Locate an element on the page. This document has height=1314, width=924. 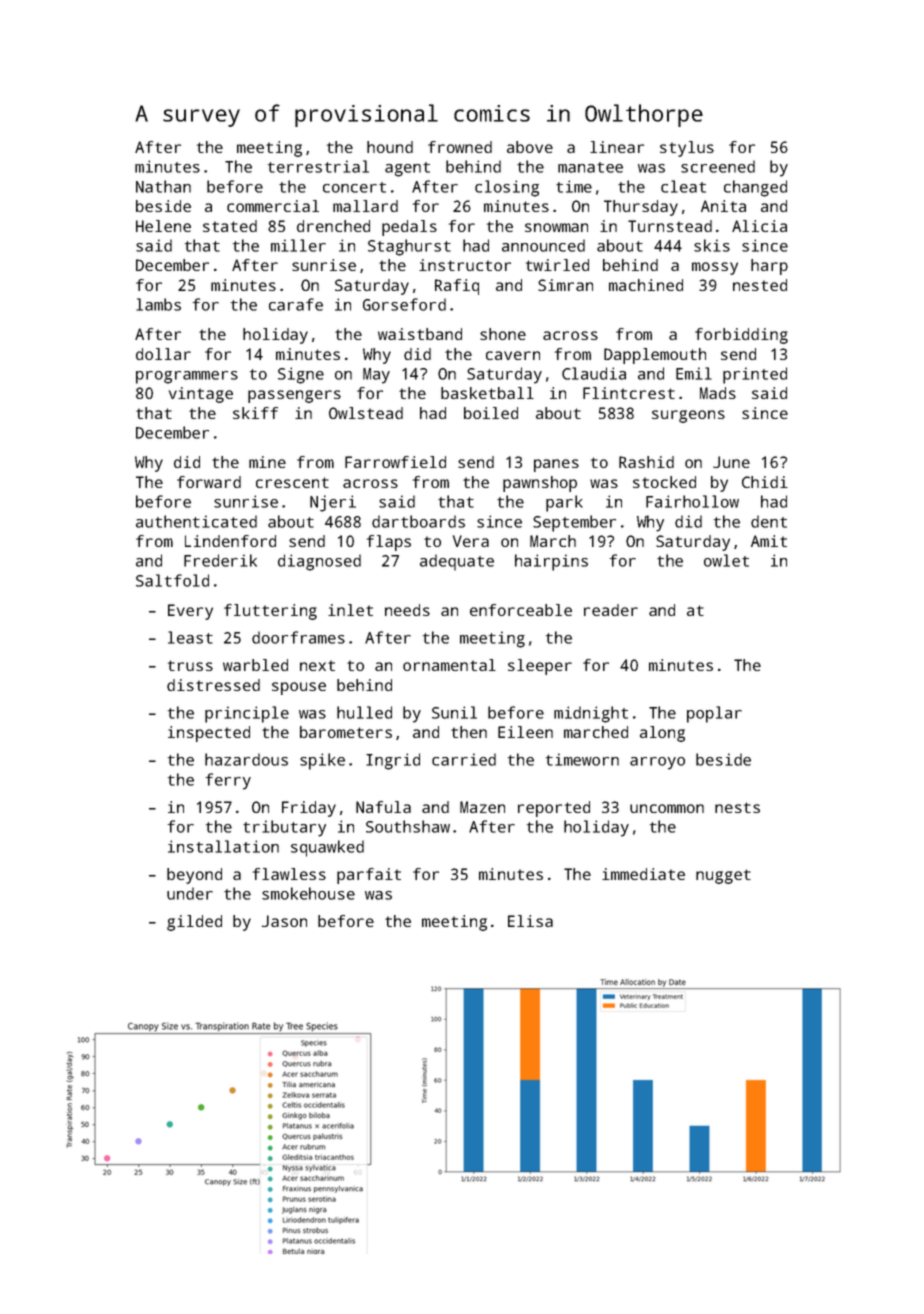
hairpins is located at coordinates (551, 562).
